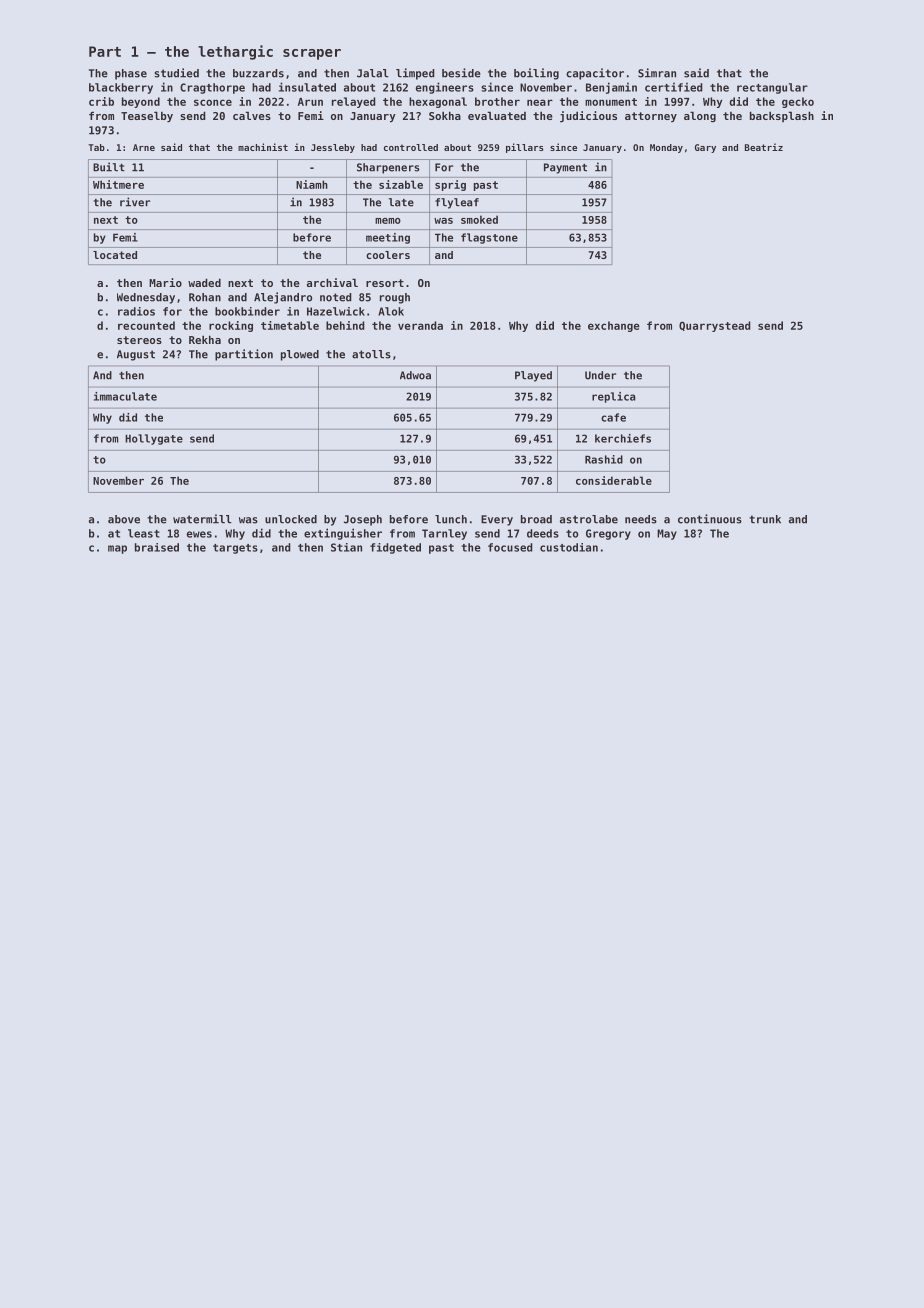 This screenshot has width=924, height=1308. I want to click on Played, so click(533, 376).
